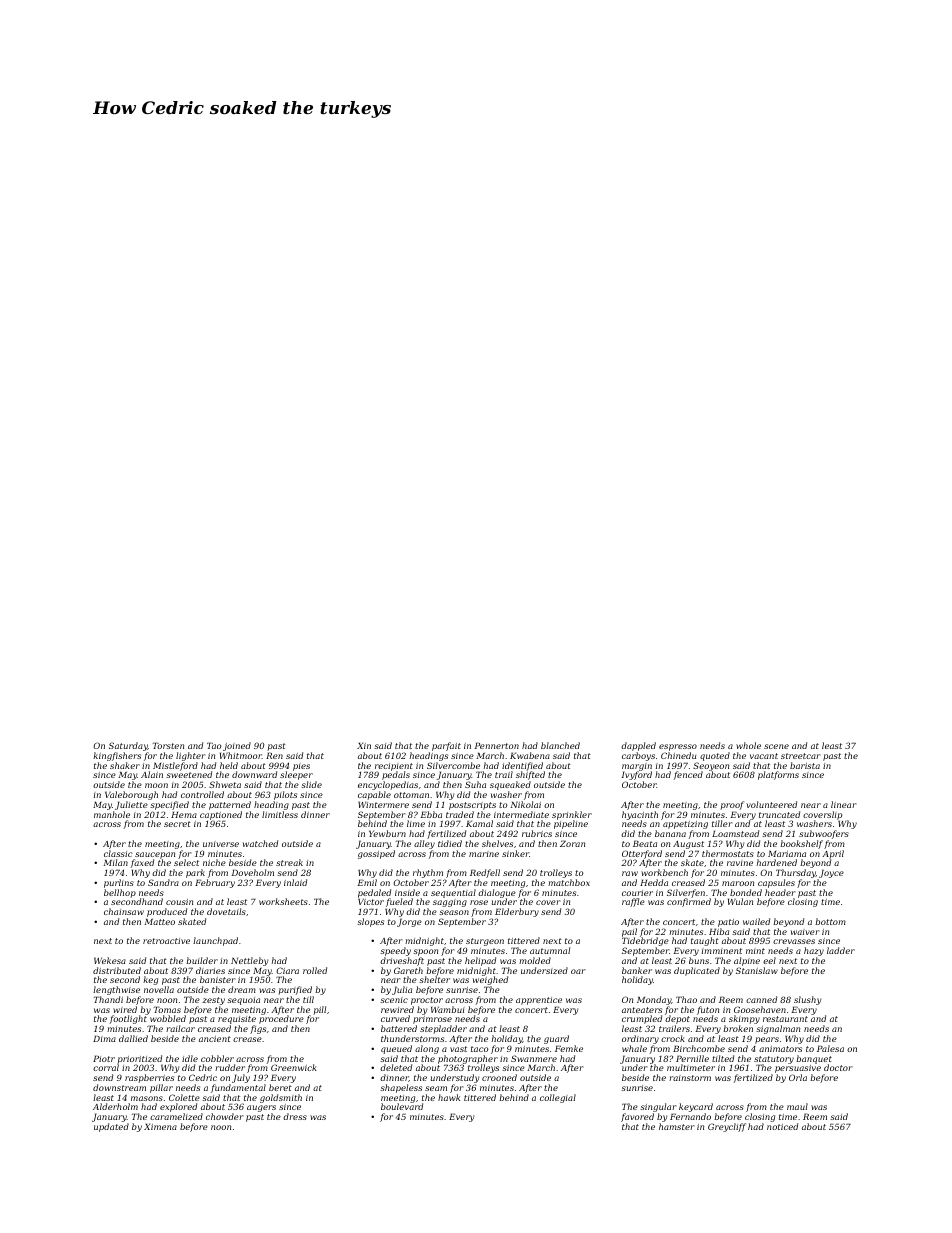 Image resolution: width=952 pixels, height=1233 pixels. I want to click on chainsaw, so click(124, 911).
